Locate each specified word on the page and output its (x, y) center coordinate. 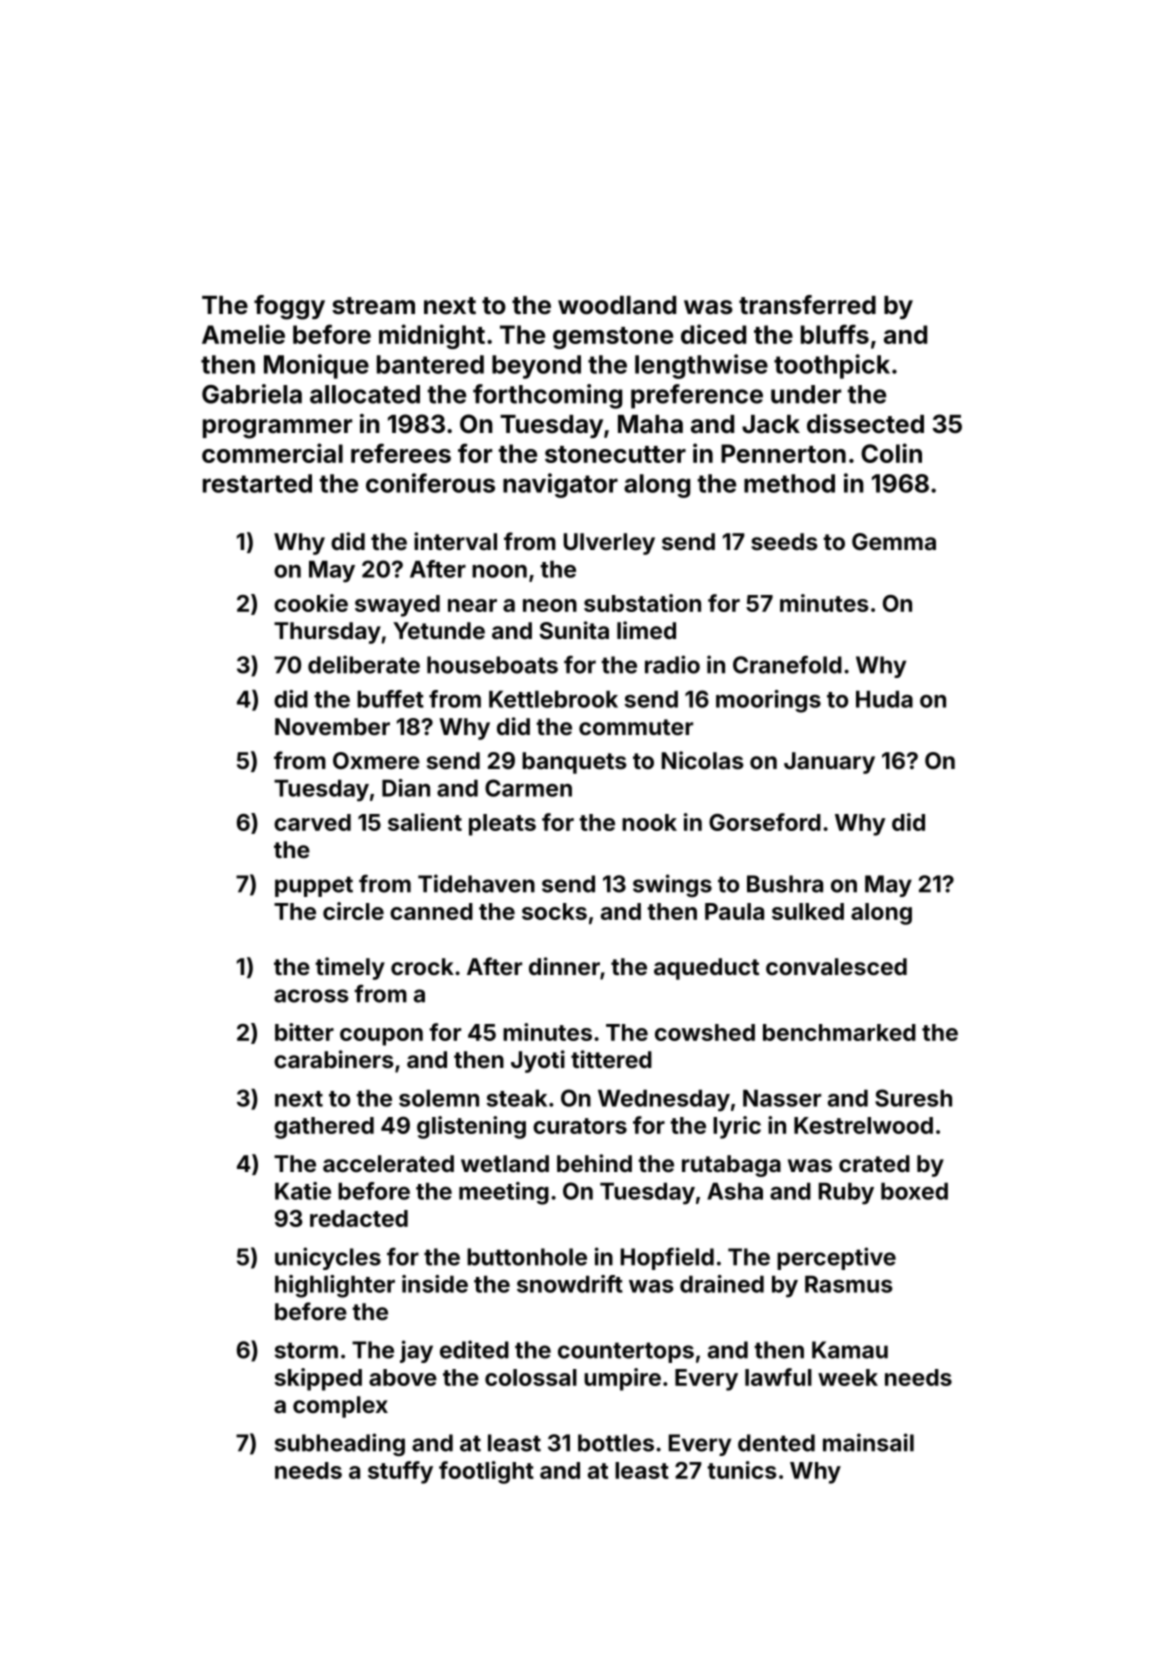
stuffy (400, 1472)
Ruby (846, 1194)
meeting (504, 1193)
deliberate (364, 664)
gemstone (613, 338)
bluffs (835, 334)
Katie (303, 1191)
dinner (564, 966)
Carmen (528, 788)
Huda (884, 699)
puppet (314, 886)
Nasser (782, 1098)
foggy (289, 307)
